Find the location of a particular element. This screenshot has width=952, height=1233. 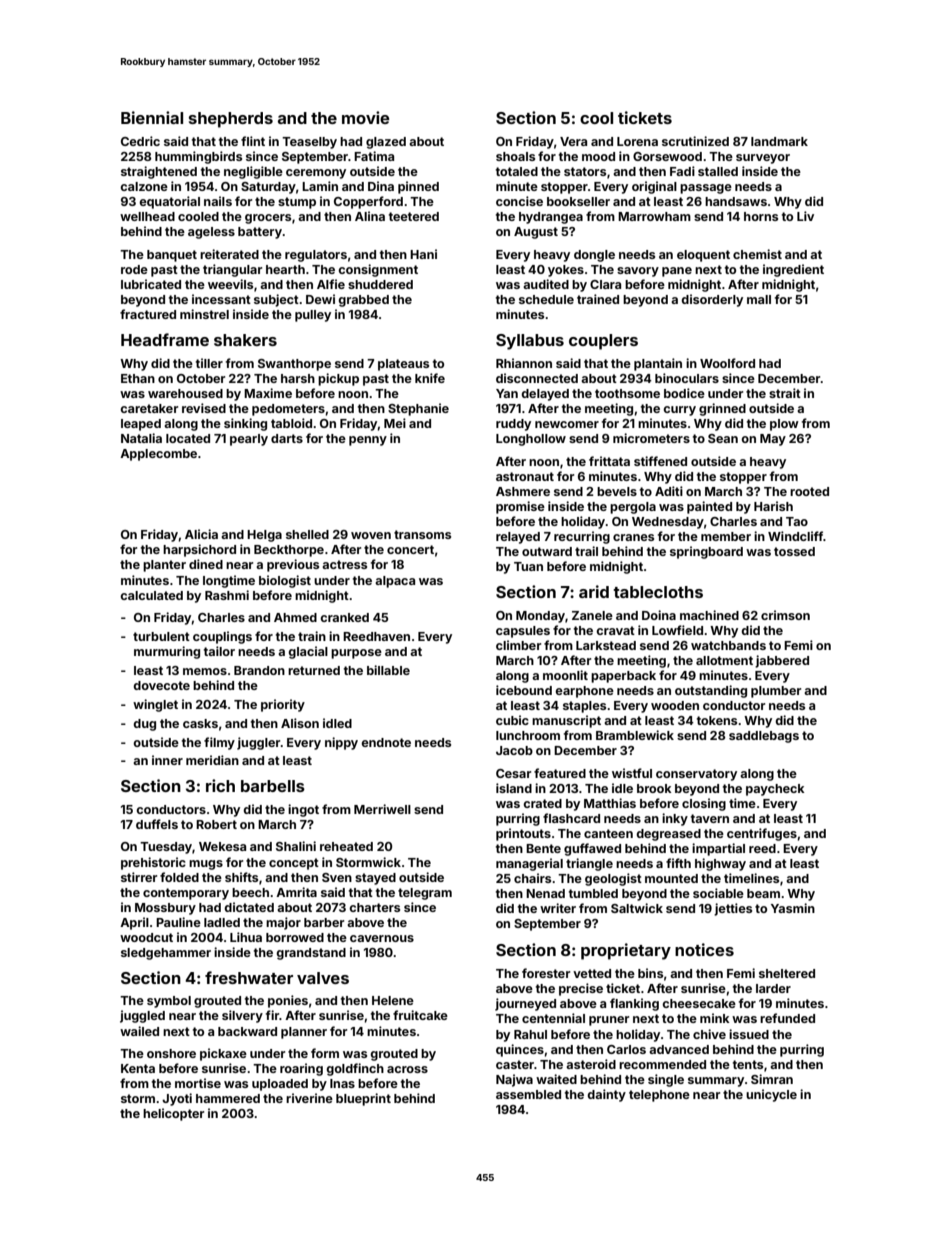

folded is located at coordinates (179, 877).
